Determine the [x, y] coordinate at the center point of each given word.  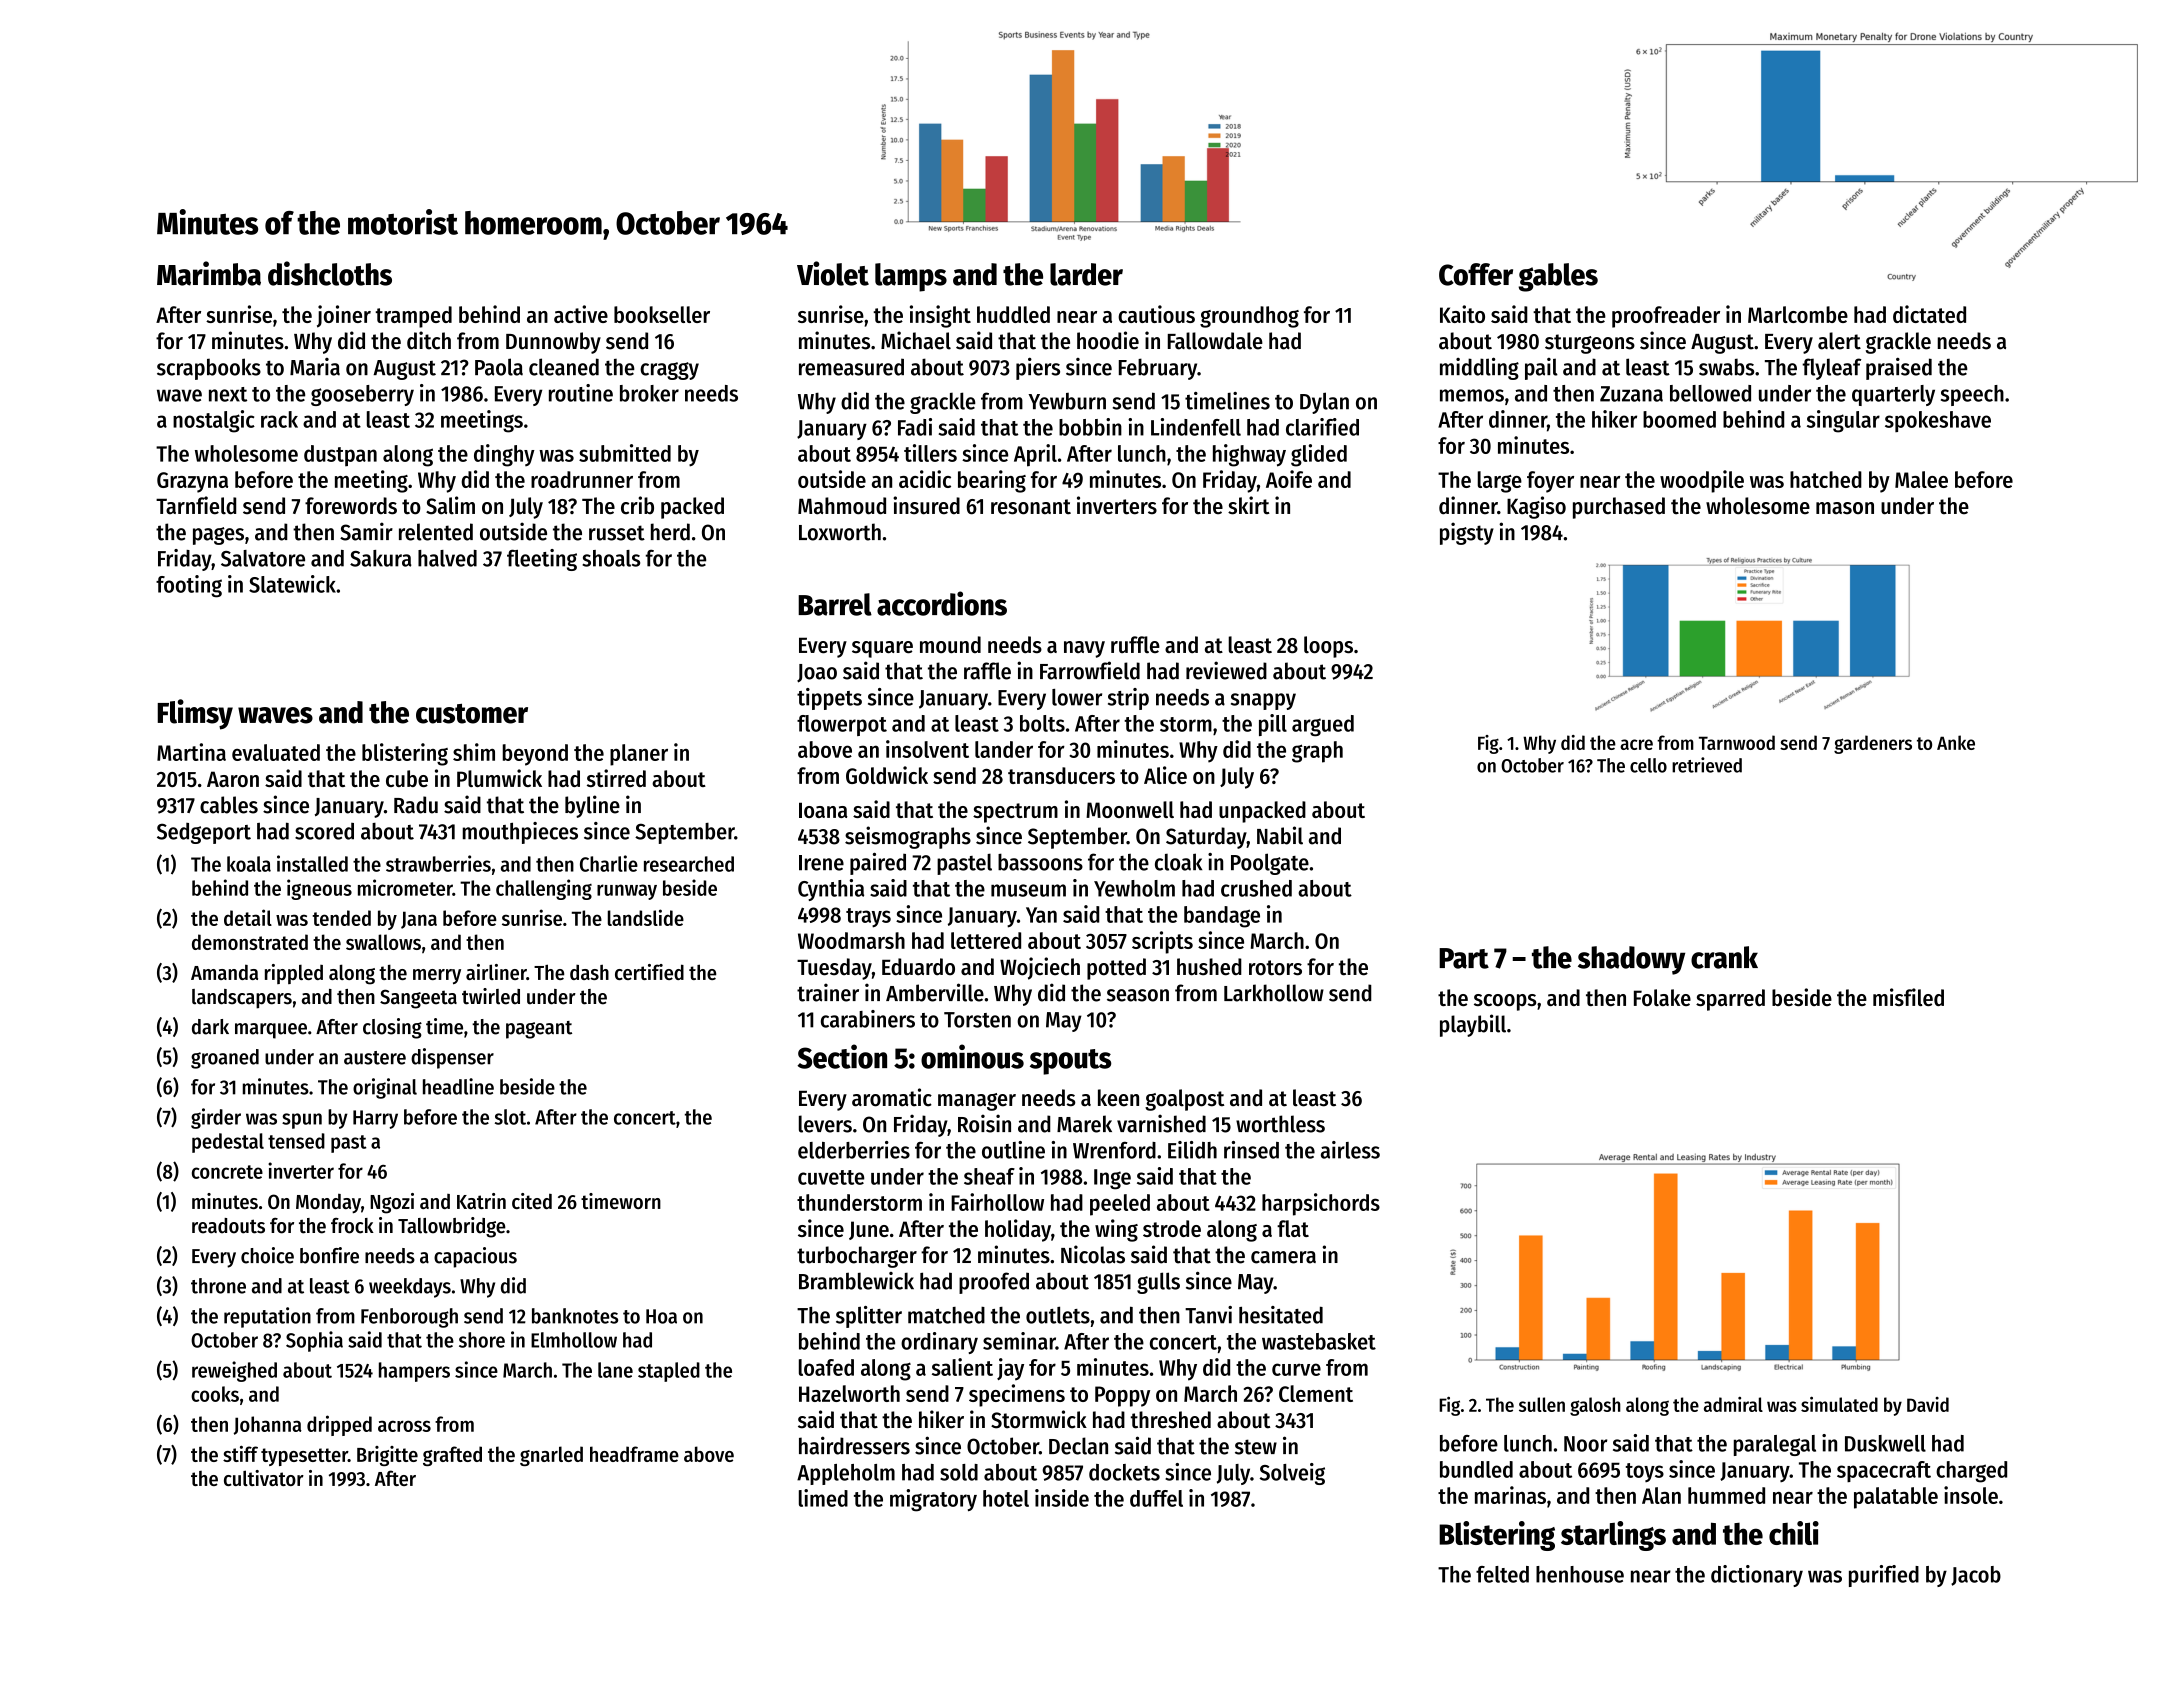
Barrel [835, 604]
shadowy [1631, 960]
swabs [1726, 367]
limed [823, 1498]
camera [1283, 1257]
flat [1293, 1228]
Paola [499, 367]
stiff [240, 1454]
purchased [1619, 508]
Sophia [314, 1341]
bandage [1222, 917]
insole [1971, 1495]
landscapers [242, 999]
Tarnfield [196, 505]
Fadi [915, 427]
